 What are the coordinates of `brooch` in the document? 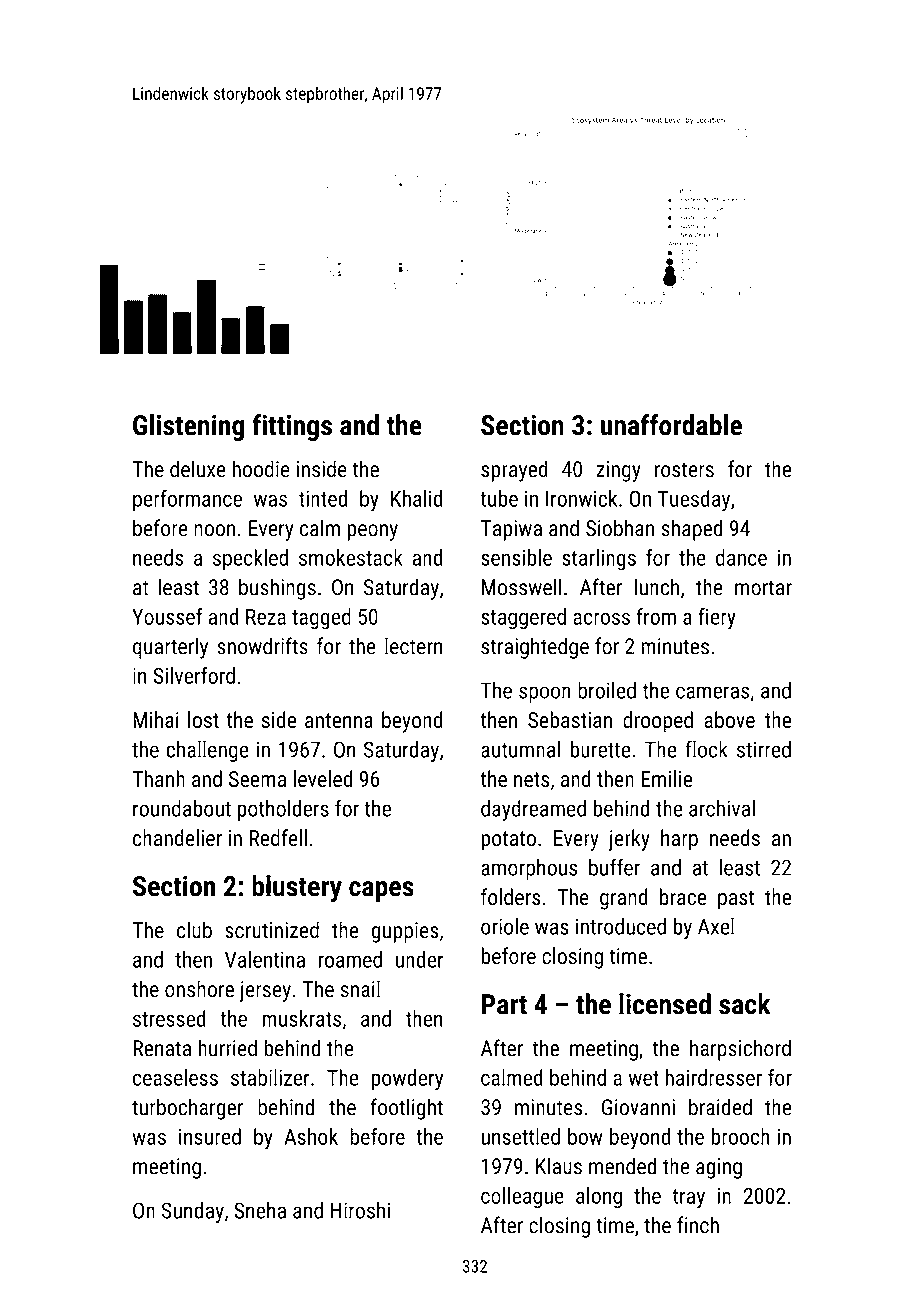 It's located at (740, 1136).
